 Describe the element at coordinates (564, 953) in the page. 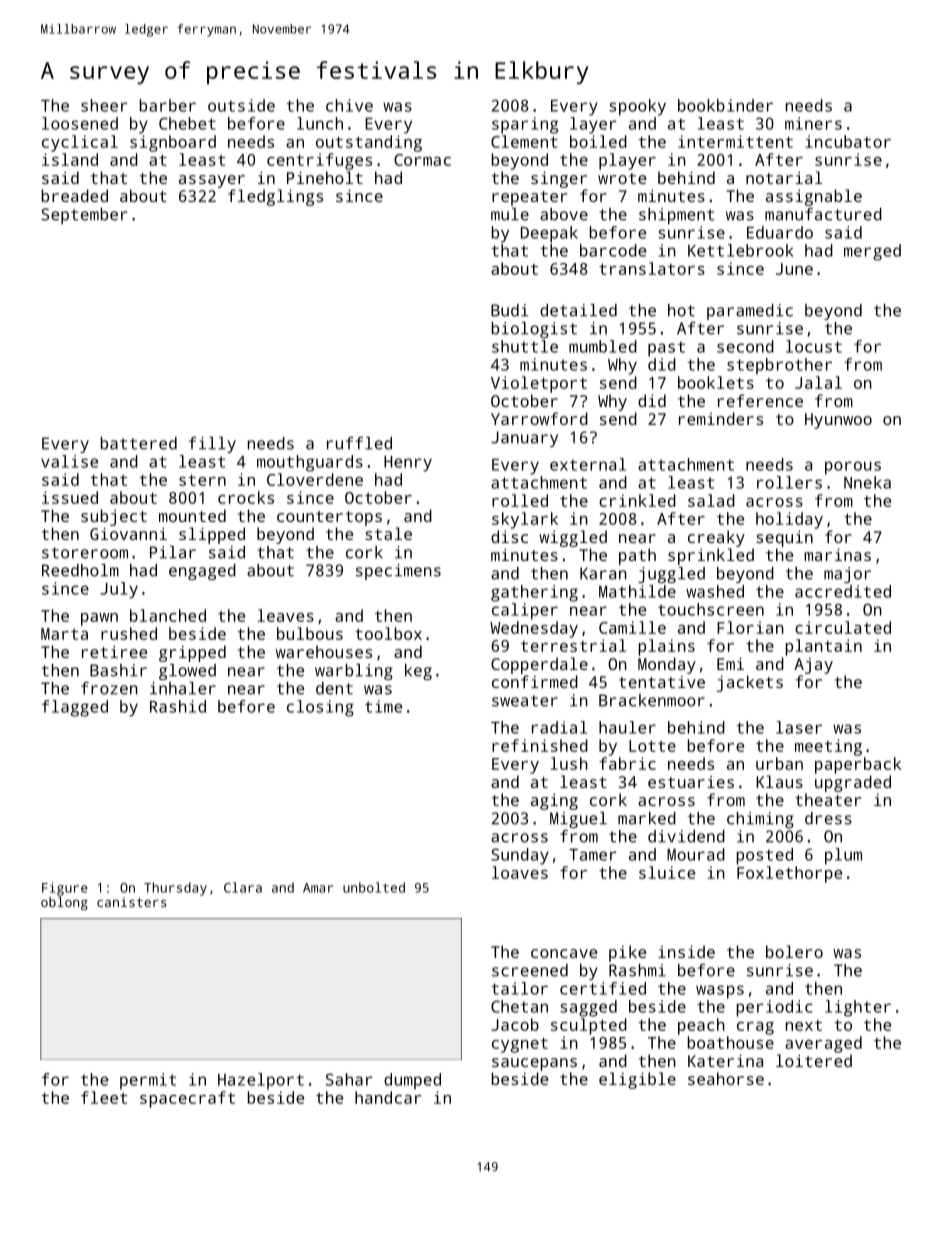

I see `concave` at that location.
